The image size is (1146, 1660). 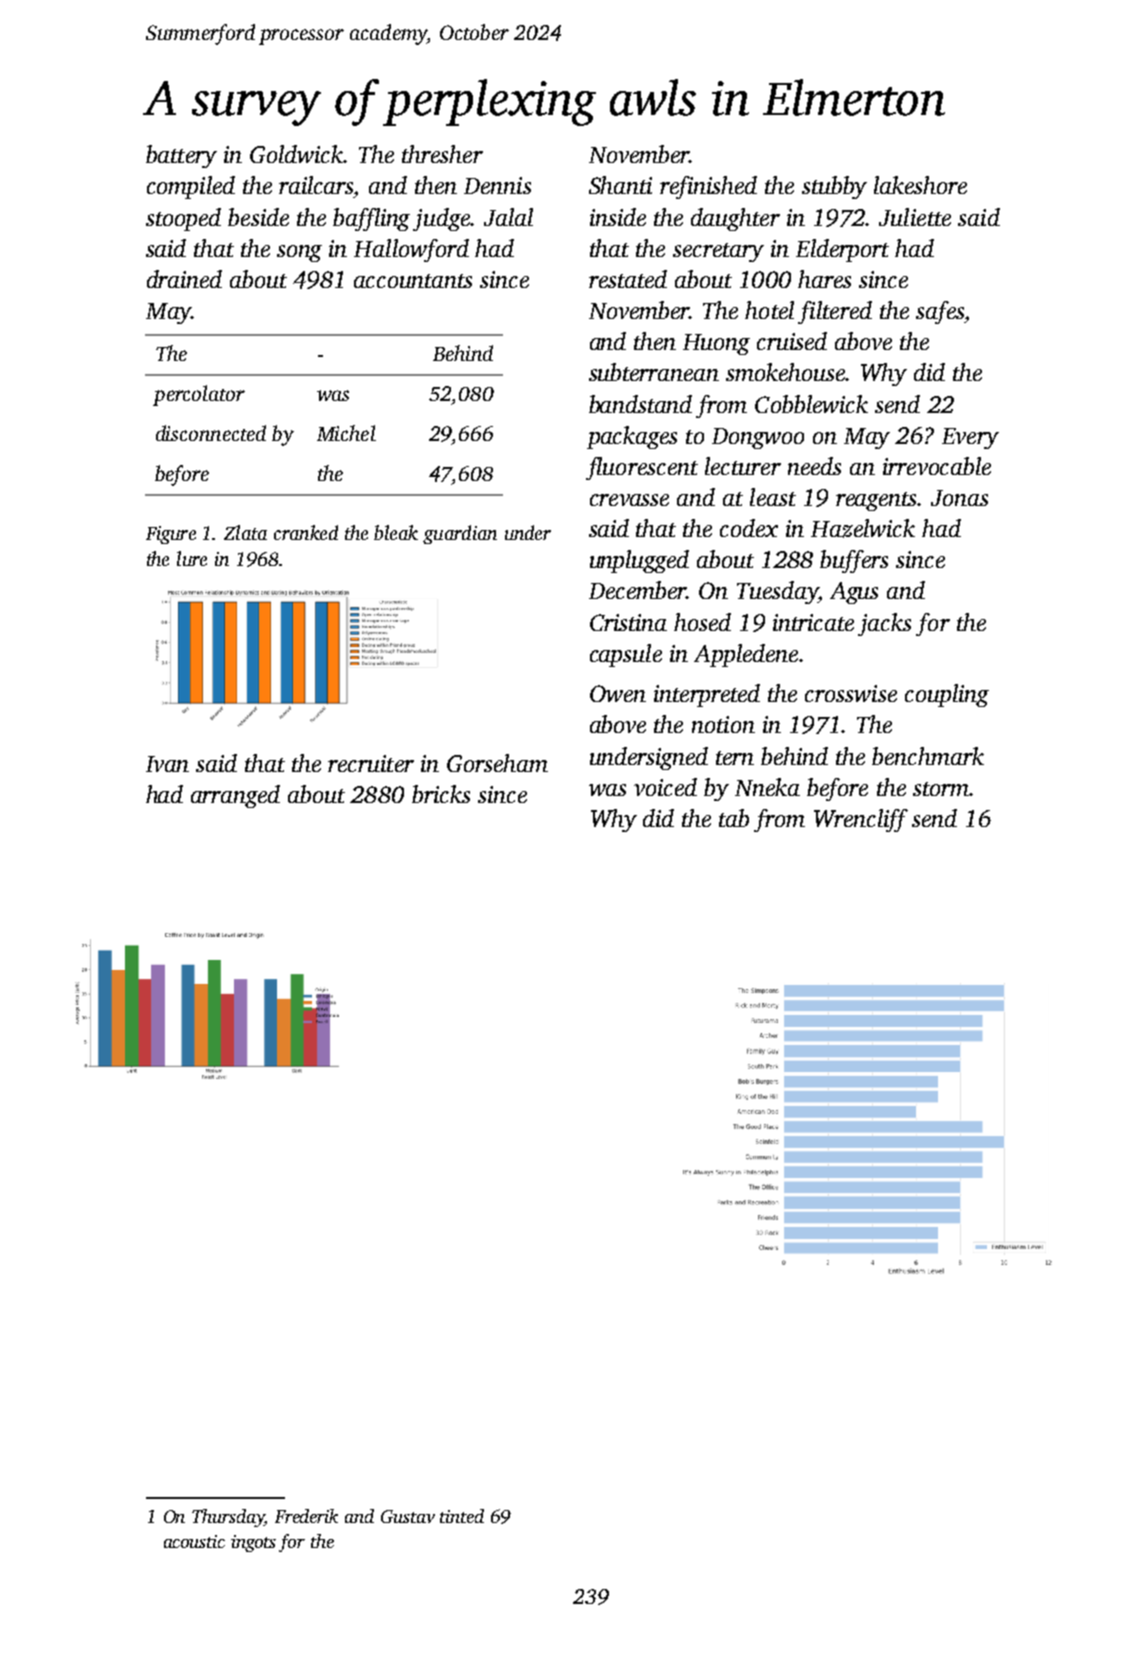 I want to click on lakeshore, so click(x=920, y=185).
